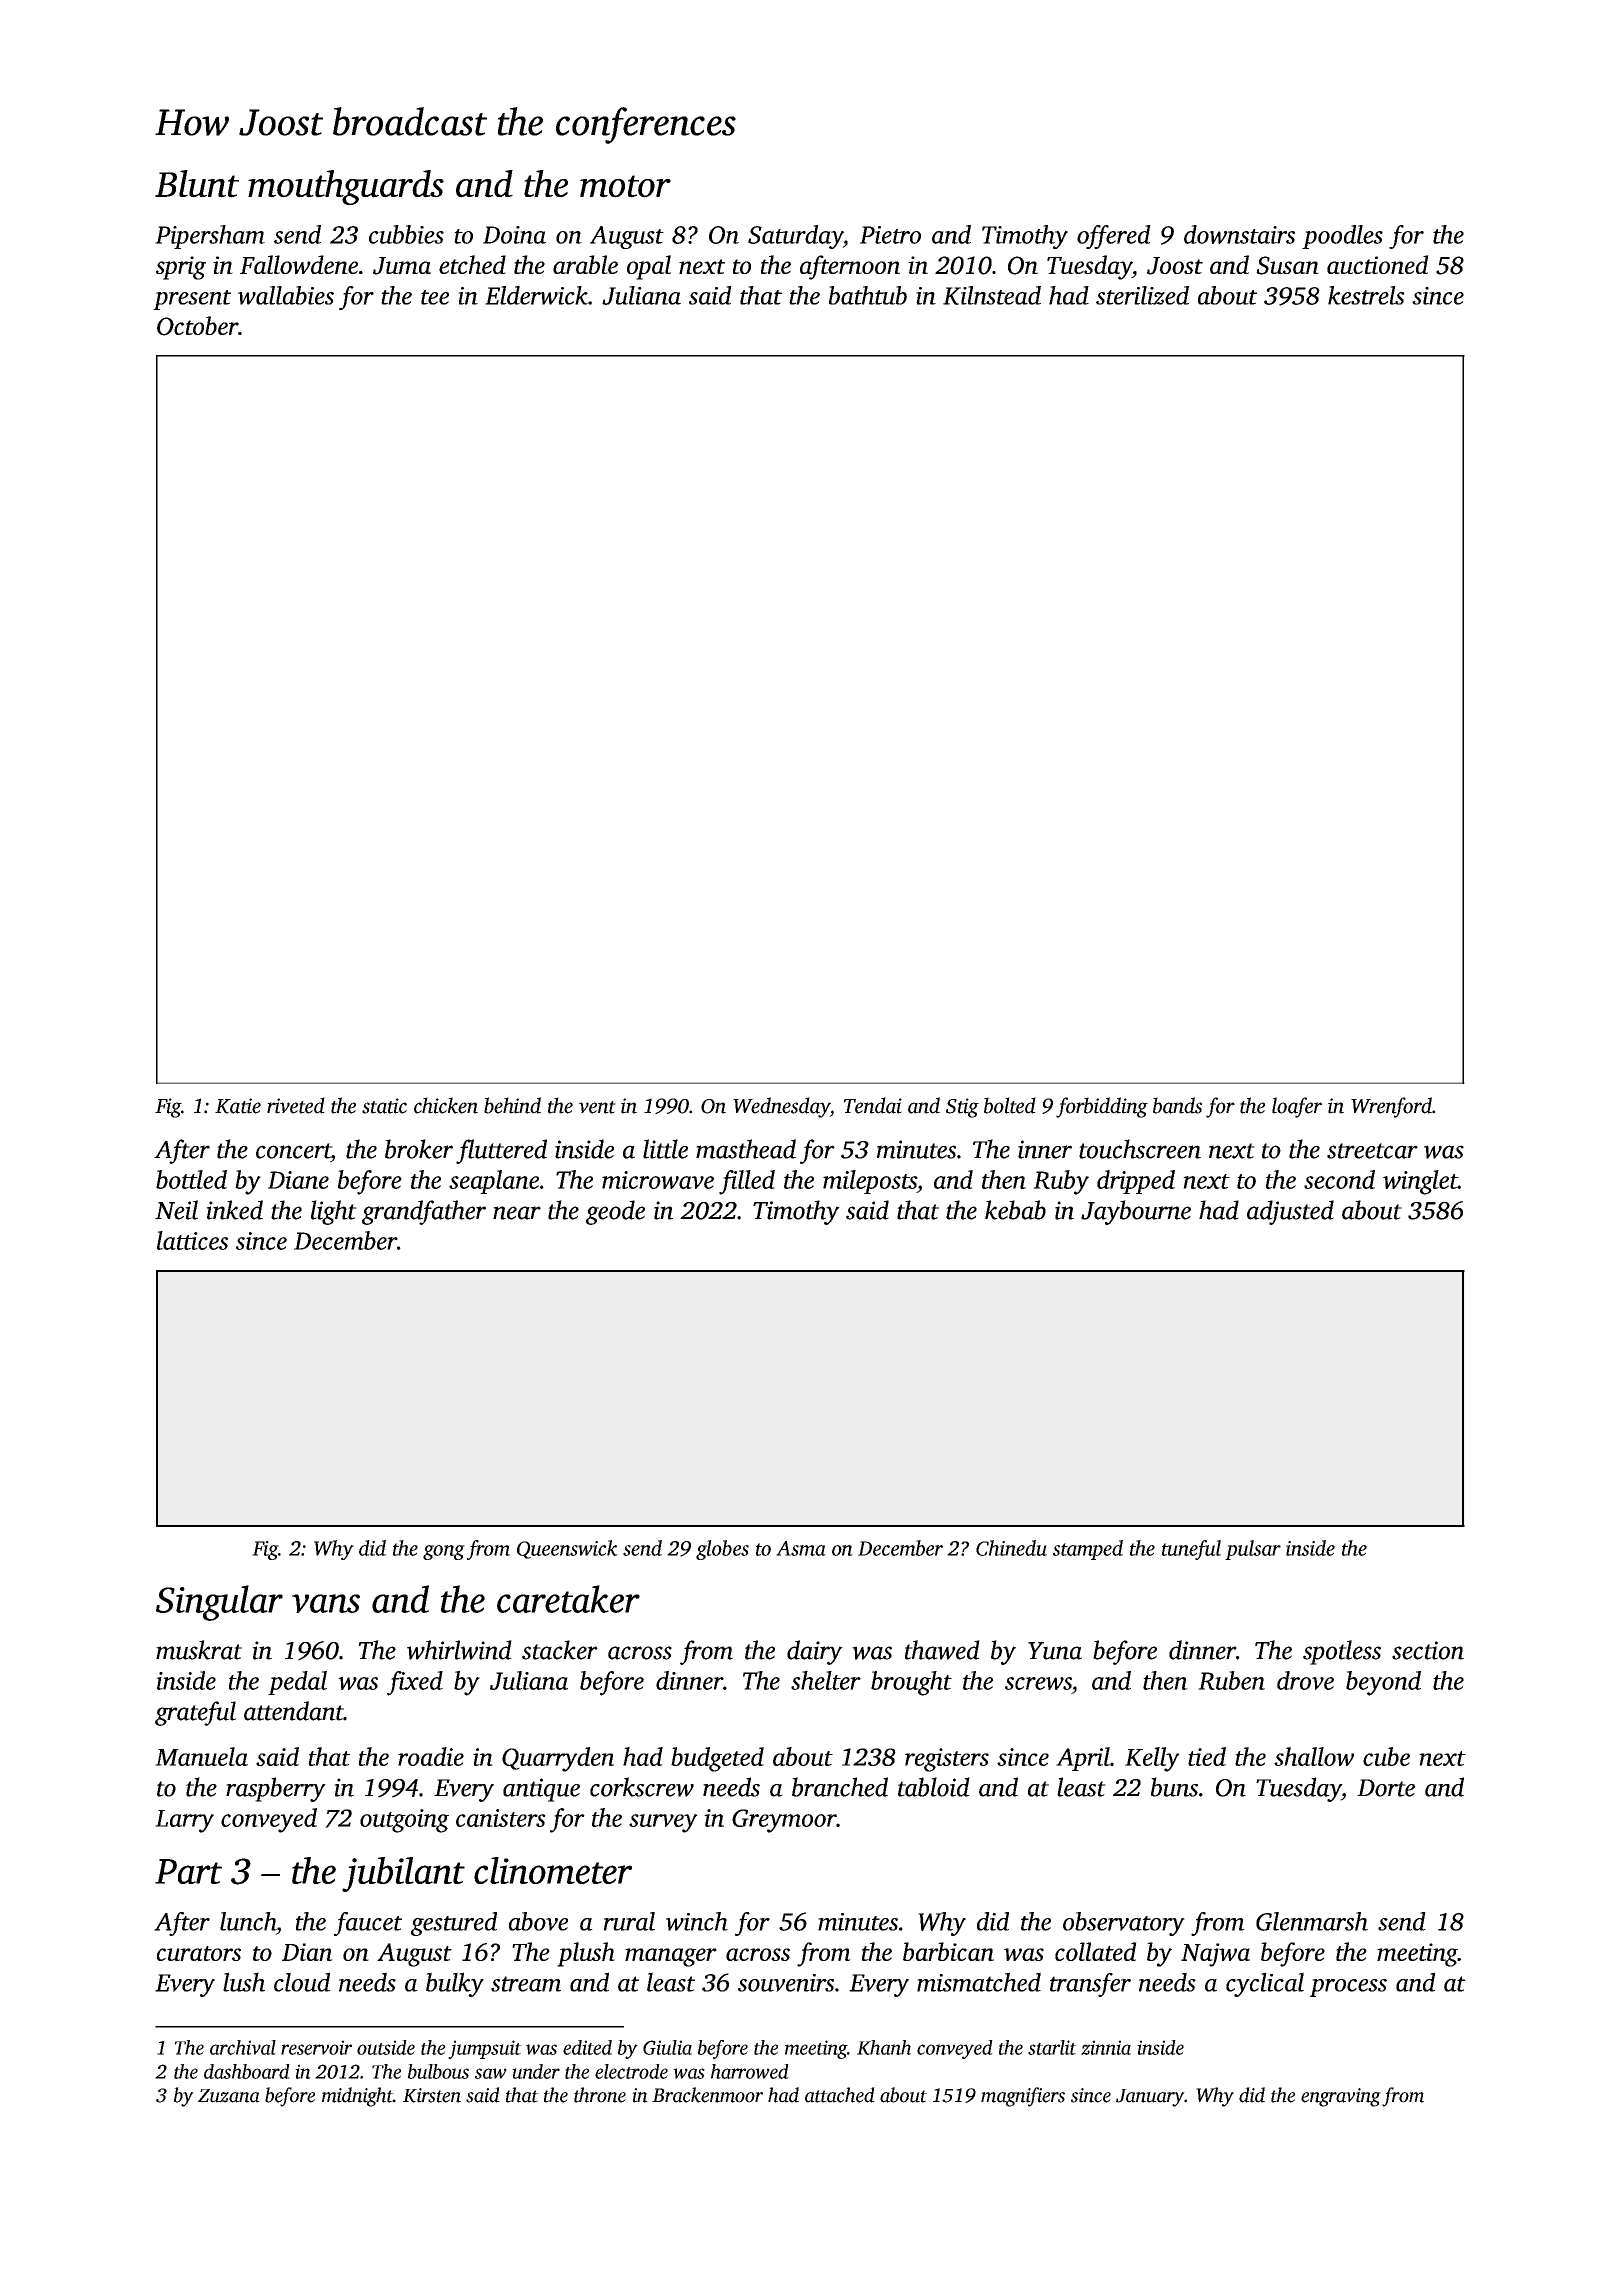  I want to click on Susan, so click(1287, 265).
